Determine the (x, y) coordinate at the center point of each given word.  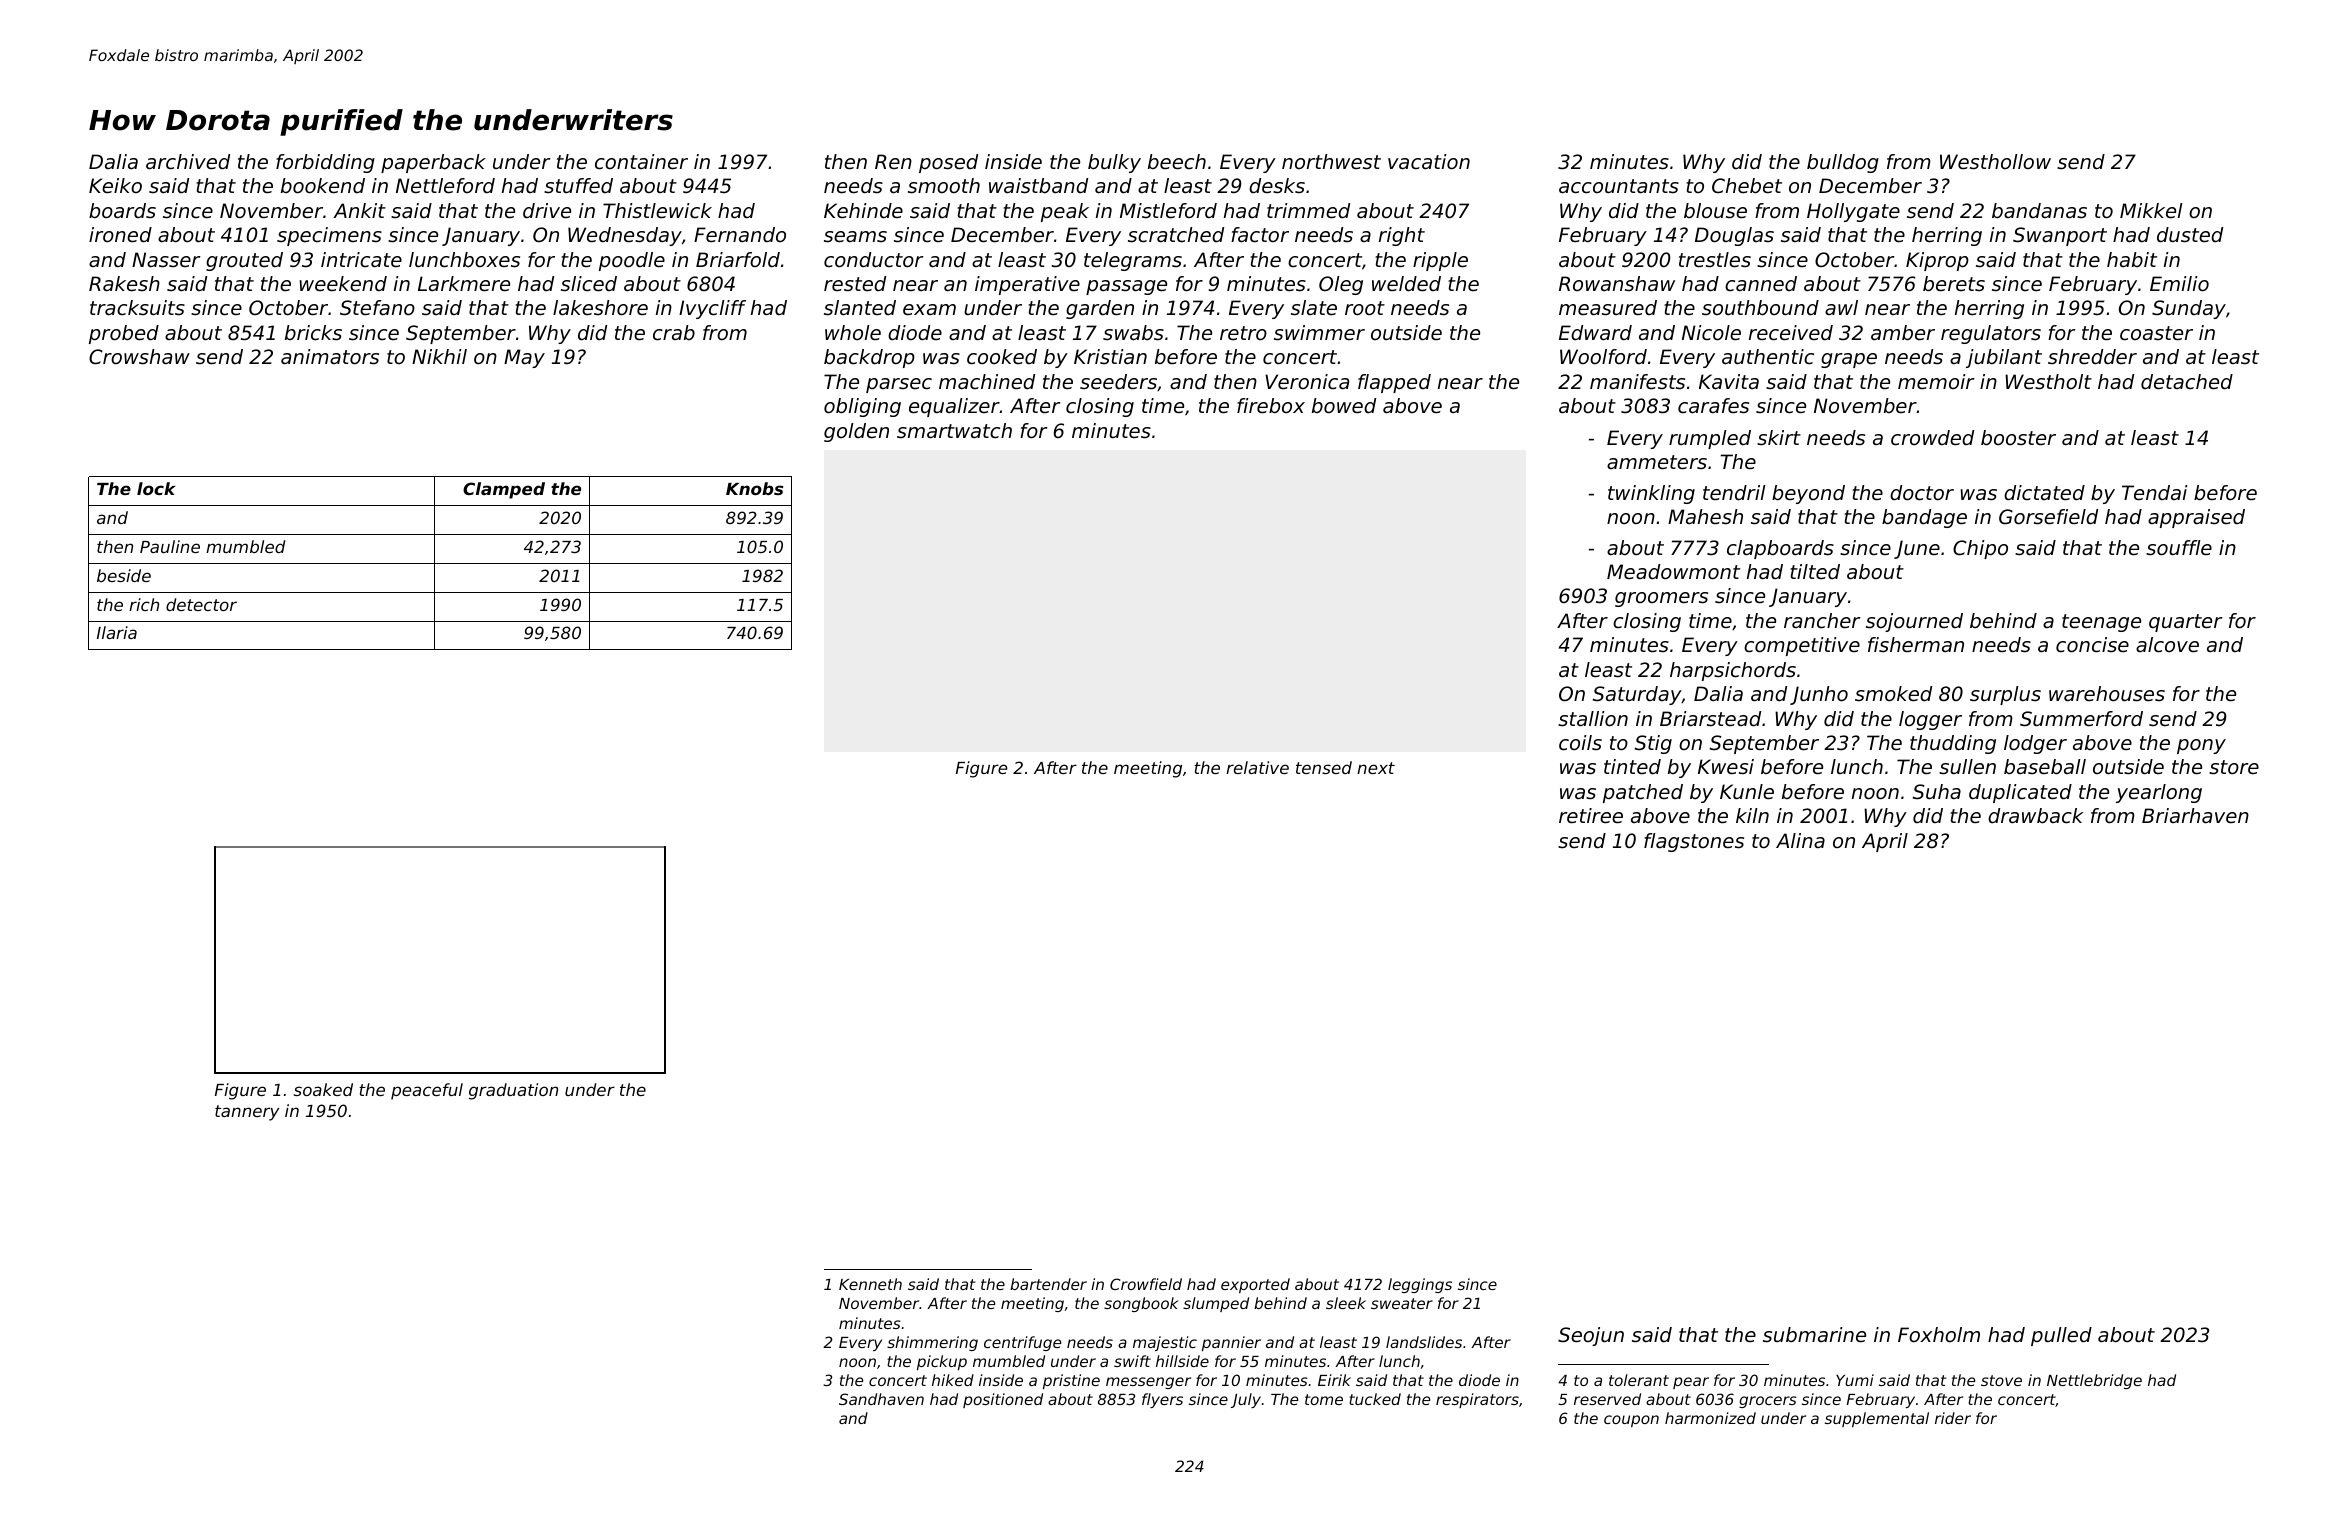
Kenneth (870, 1284)
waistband (1038, 186)
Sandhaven (881, 1399)
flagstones (1694, 842)
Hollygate (1853, 212)
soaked (323, 1089)
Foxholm (1939, 1335)
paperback (433, 163)
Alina (1800, 840)
